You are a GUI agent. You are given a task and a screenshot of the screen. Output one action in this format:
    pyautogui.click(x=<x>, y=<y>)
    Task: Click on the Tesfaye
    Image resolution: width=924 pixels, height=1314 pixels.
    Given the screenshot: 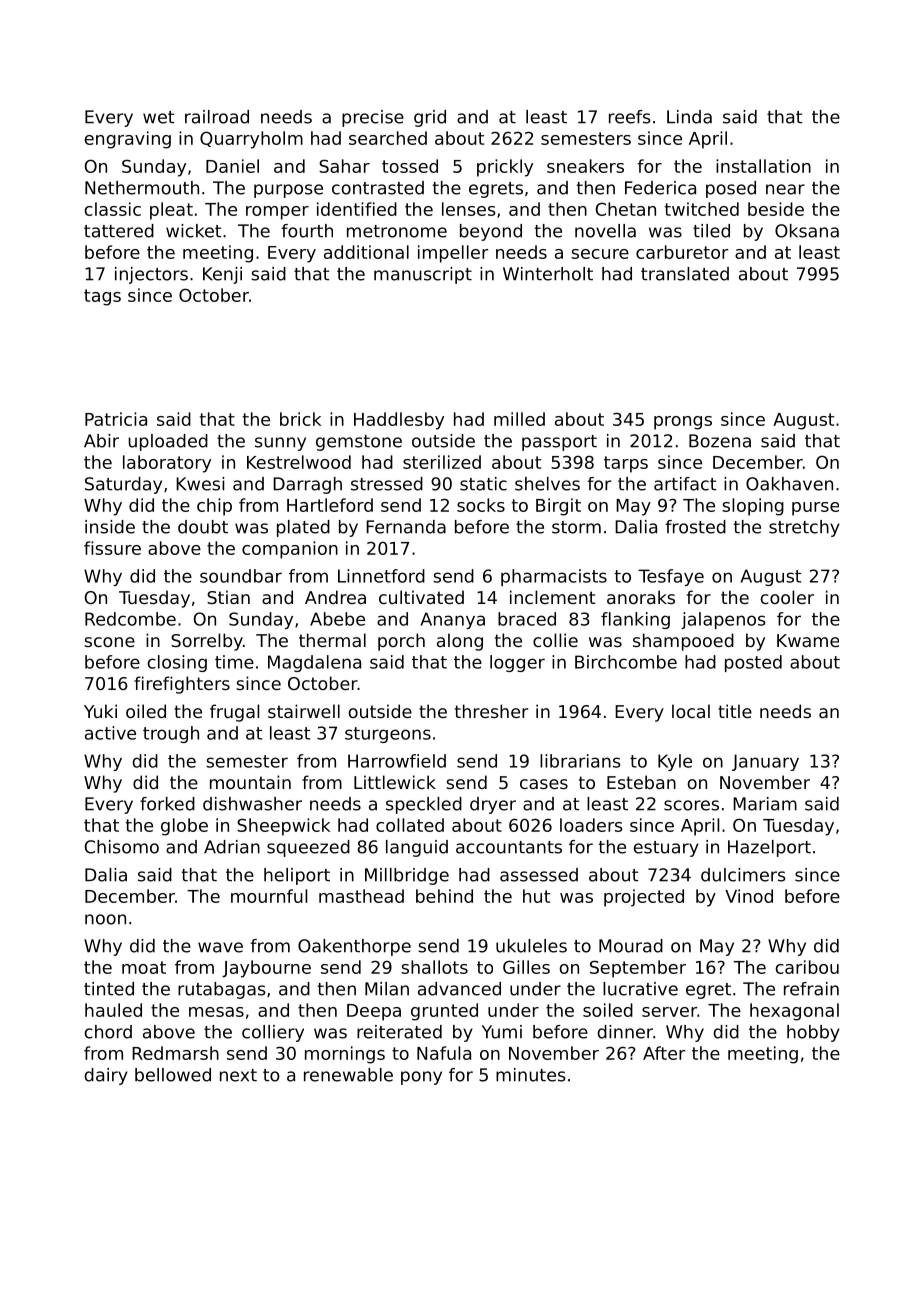 What is the action you would take?
    pyautogui.click(x=671, y=577)
